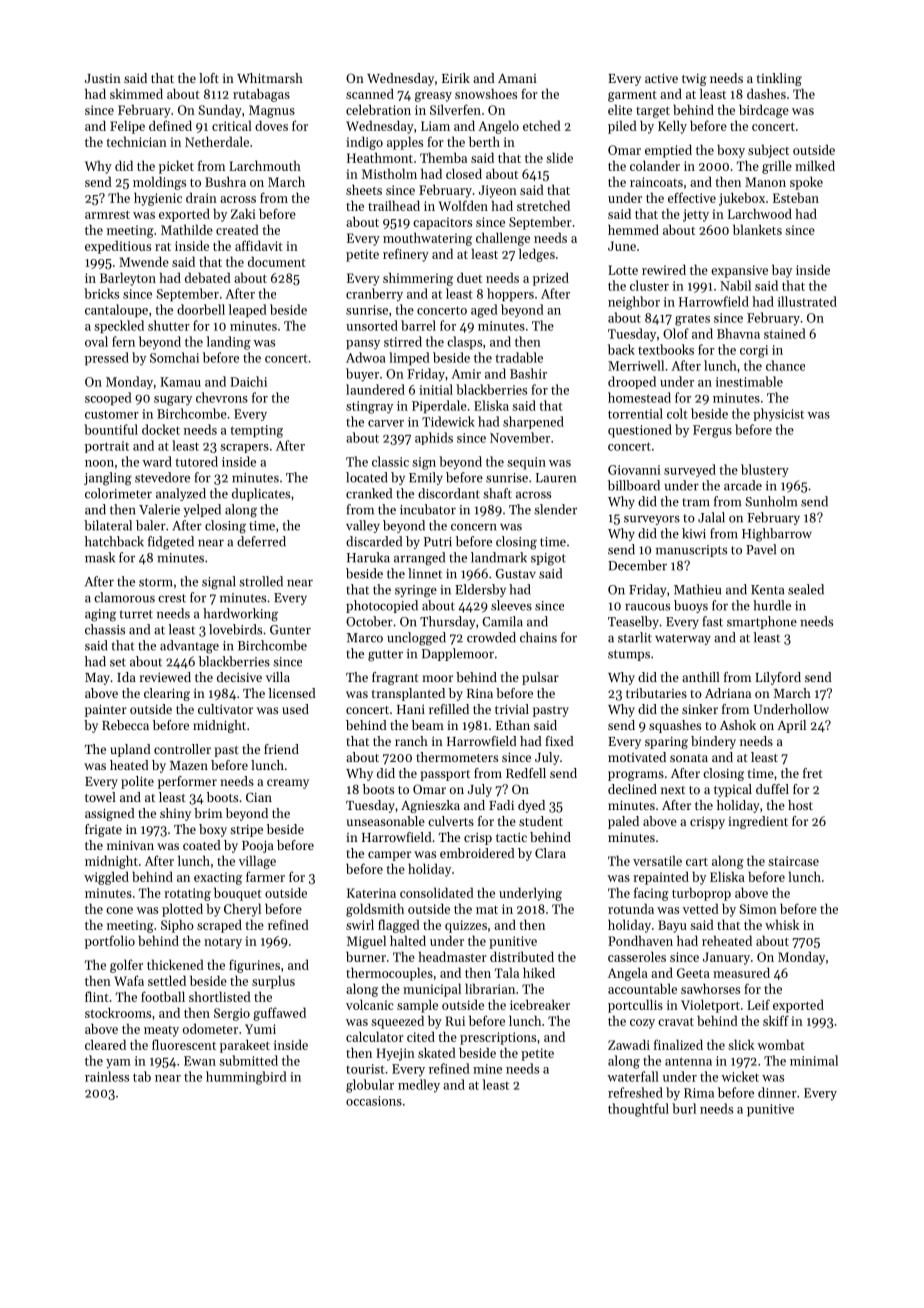 The image size is (924, 1308). I want to click on Ethan, so click(513, 725).
